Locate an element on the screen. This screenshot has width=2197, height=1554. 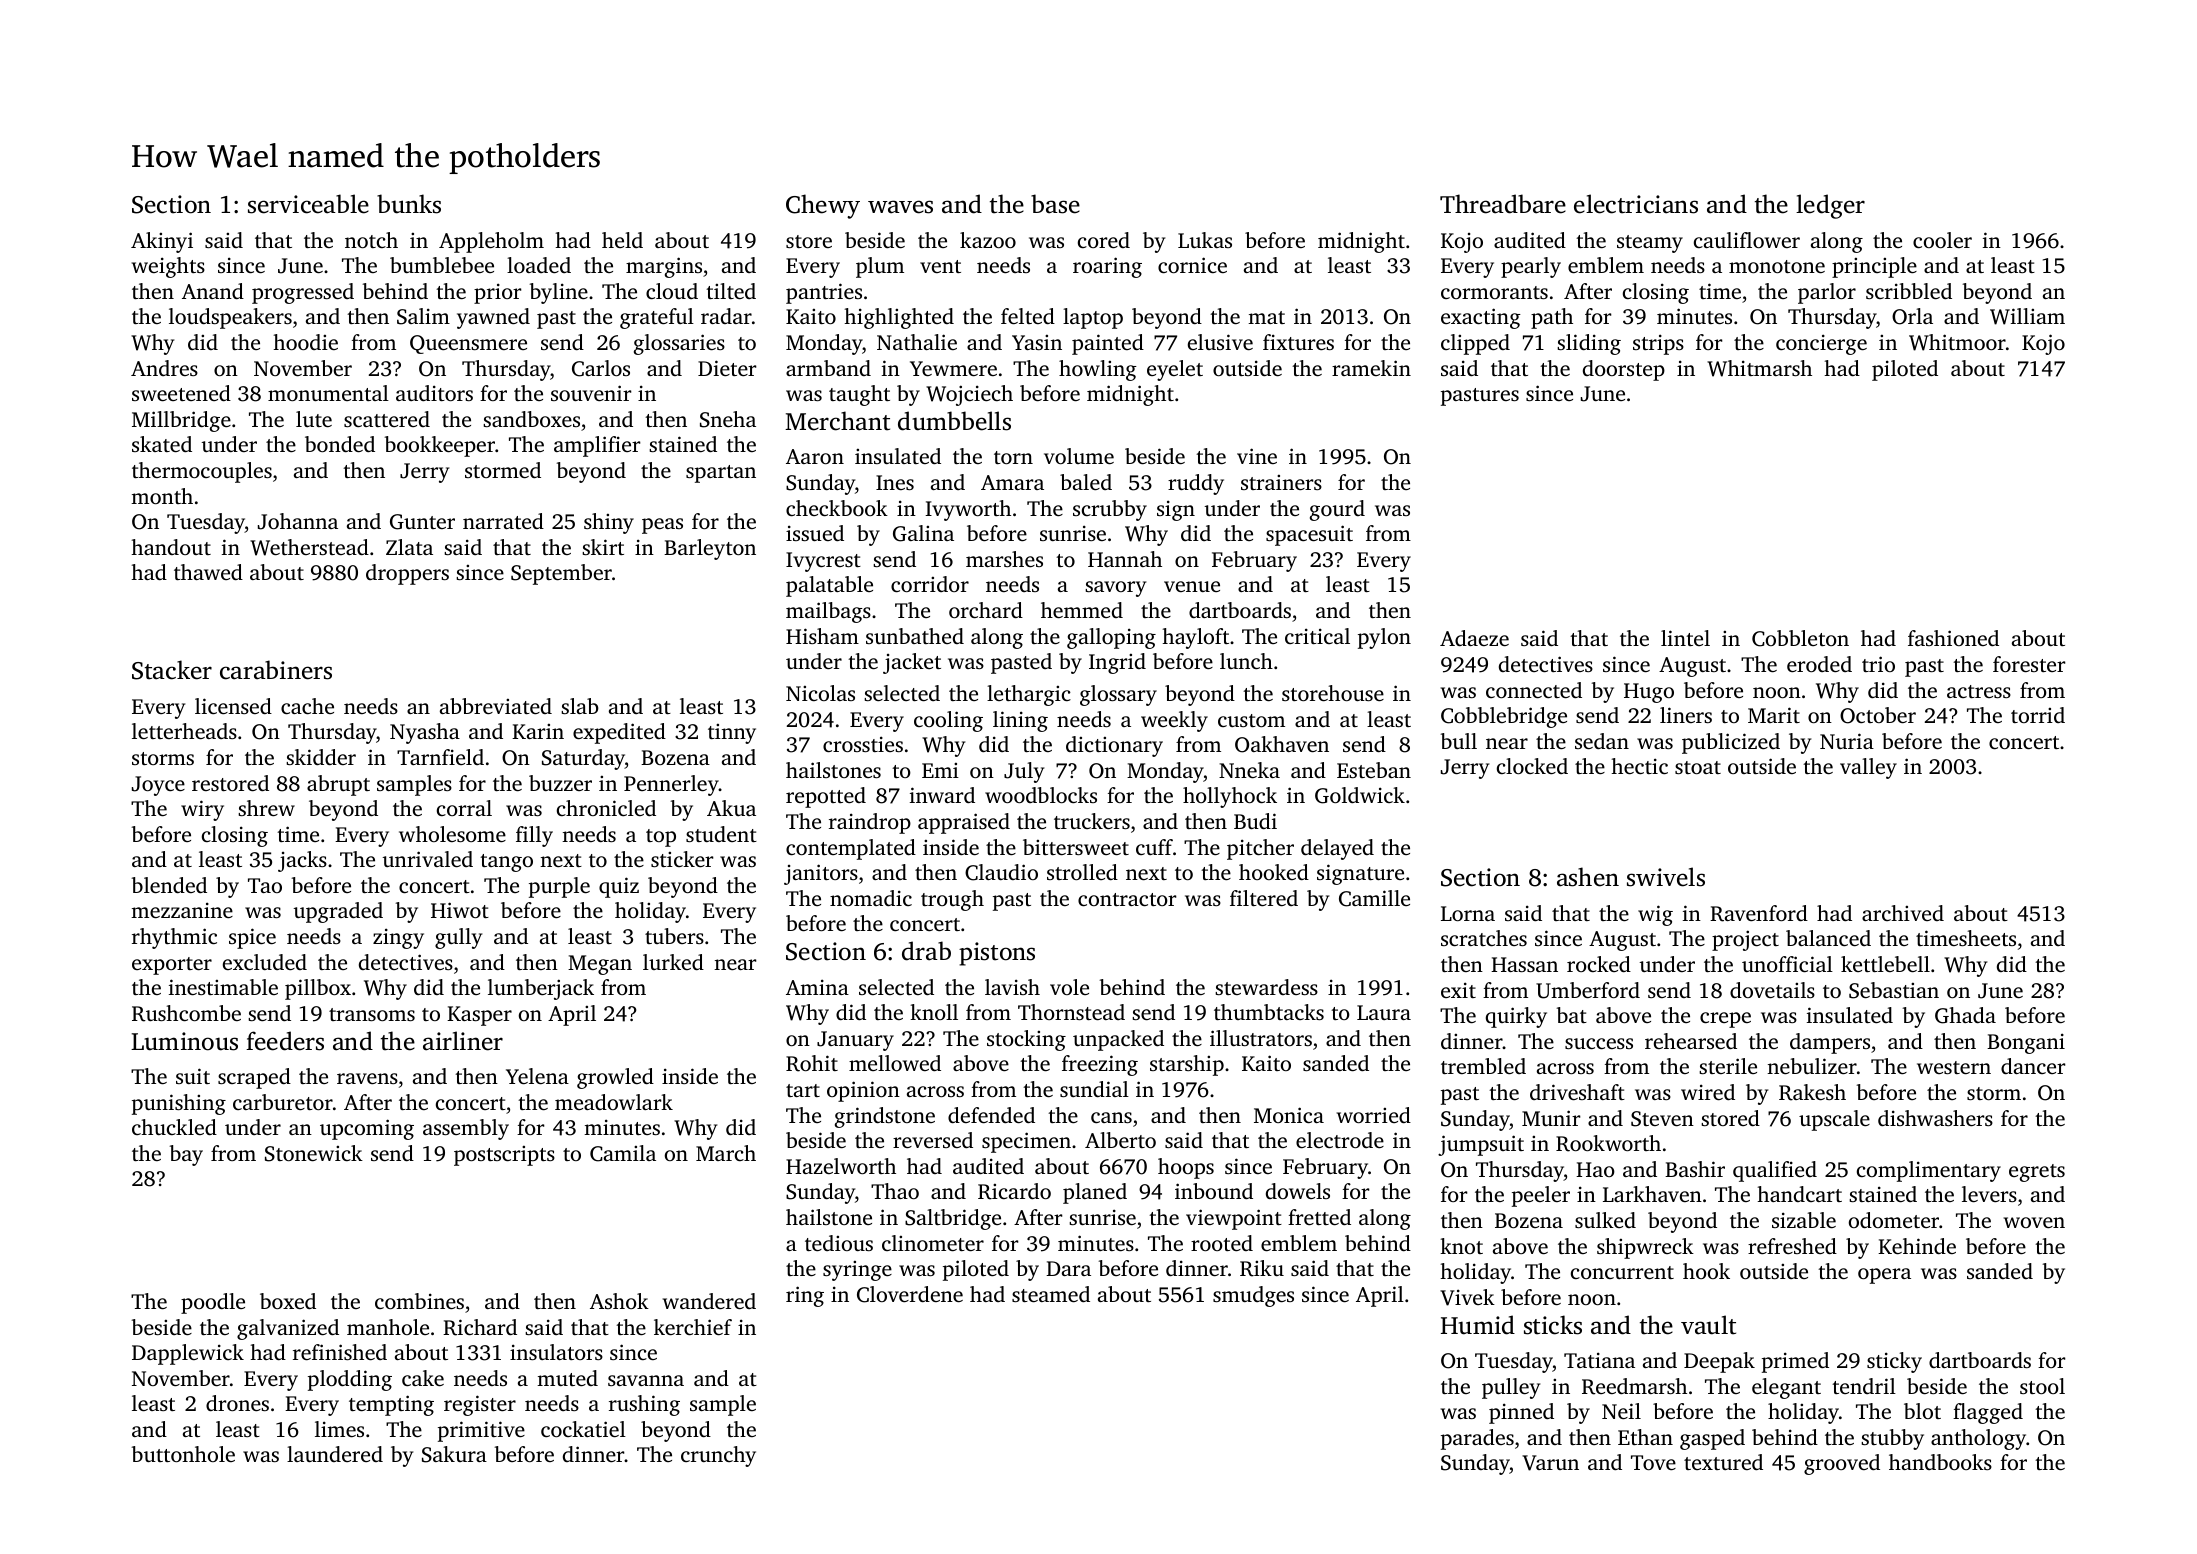
margins is located at coordinates (664, 267).
